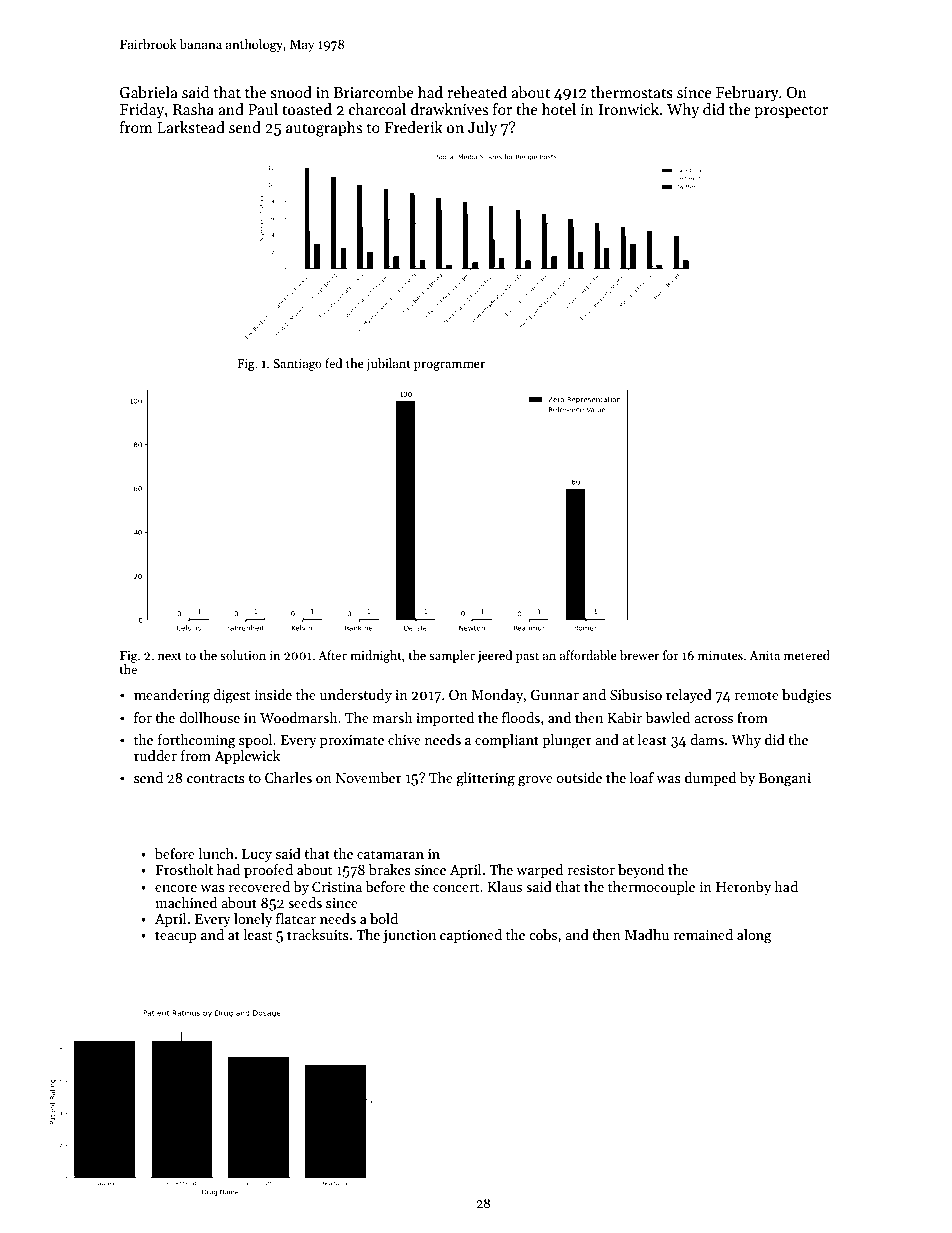  Describe the element at coordinates (193, 109) in the image. I see `Rasha` at that location.
